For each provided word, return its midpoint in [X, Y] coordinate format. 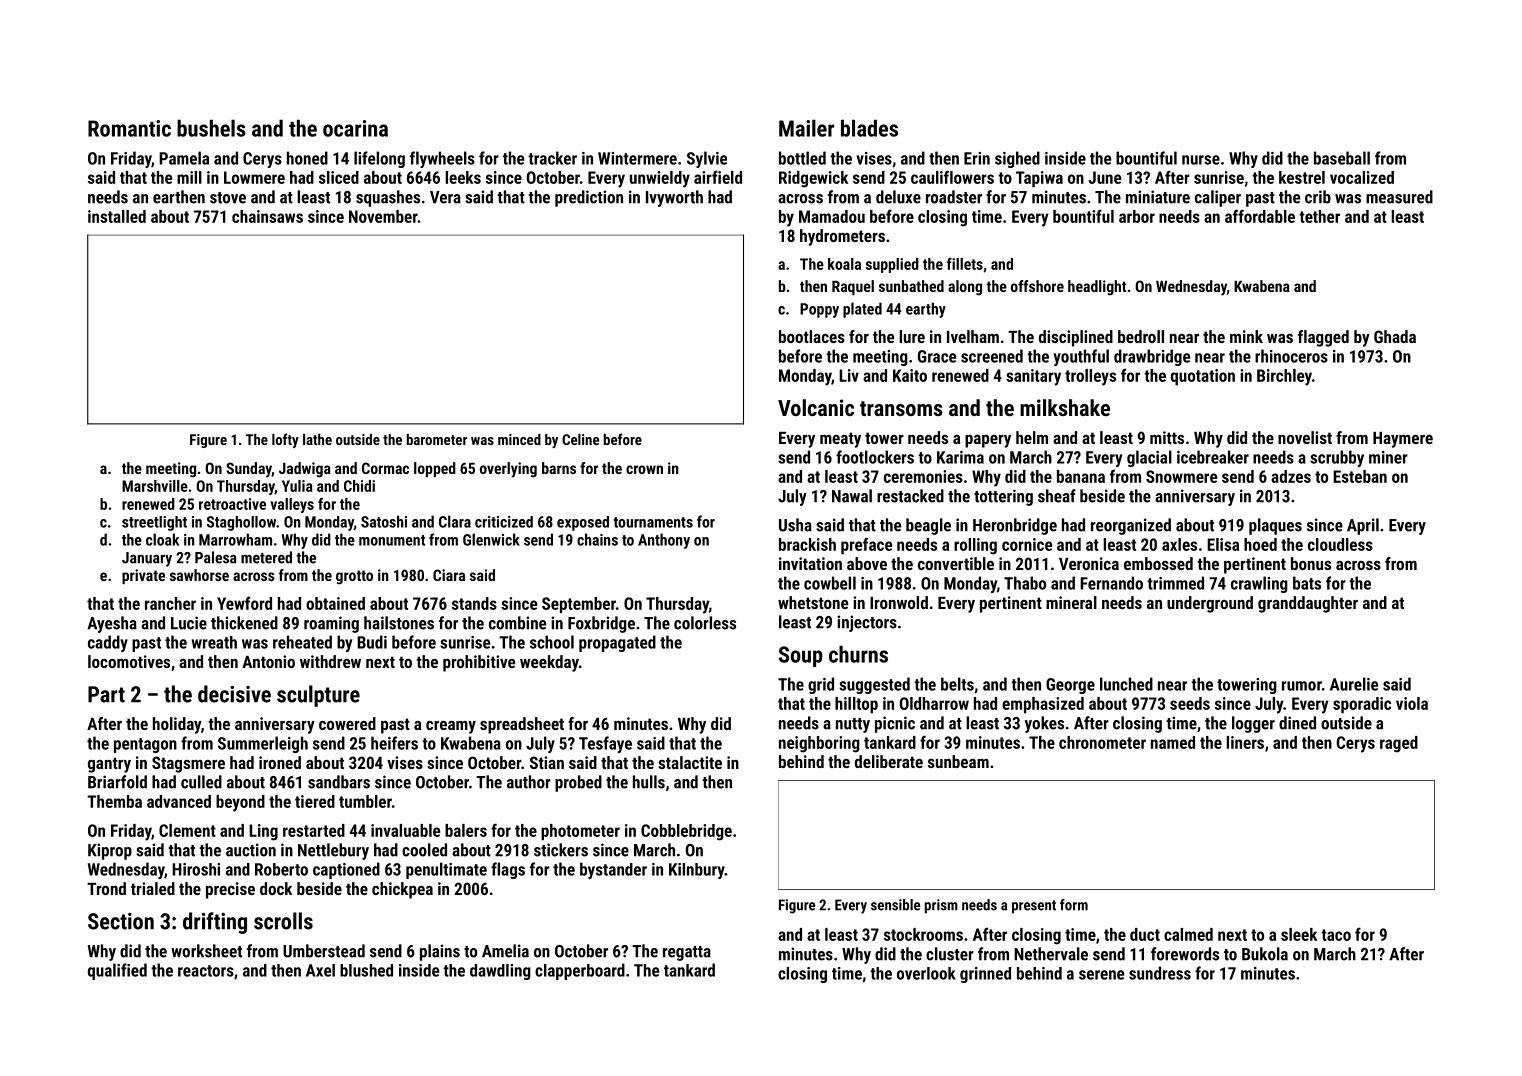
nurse [1201, 160]
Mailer [806, 128]
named [1173, 742]
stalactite [690, 762]
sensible [895, 905]
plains [440, 952]
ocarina [355, 128]
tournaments [653, 522]
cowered [347, 723]
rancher [170, 603]
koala [844, 264]
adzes [1291, 476]
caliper [1218, 198]
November [383, 216]
